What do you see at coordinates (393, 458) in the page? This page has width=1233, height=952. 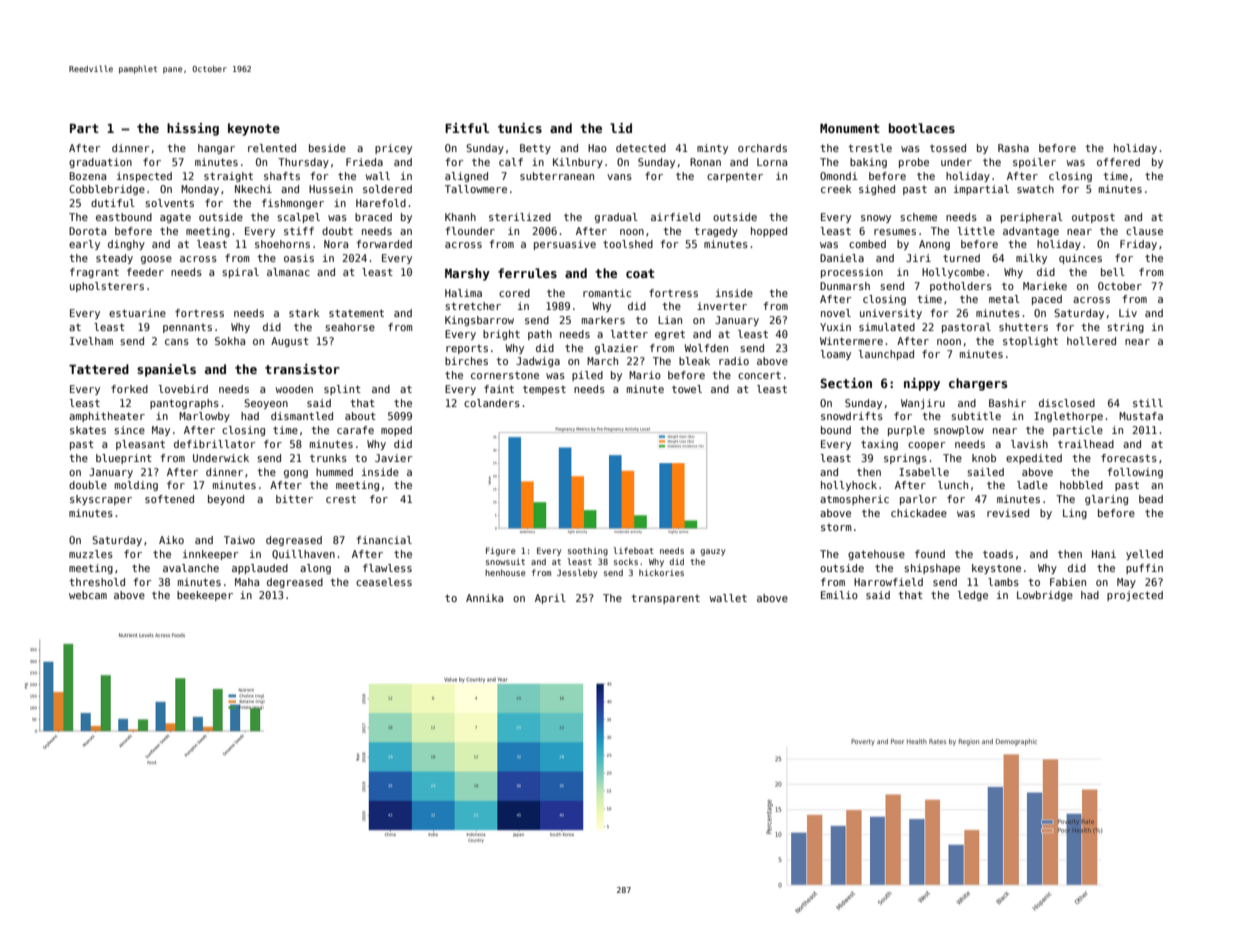 I see `Javier` at bounding box center [393, 458].
